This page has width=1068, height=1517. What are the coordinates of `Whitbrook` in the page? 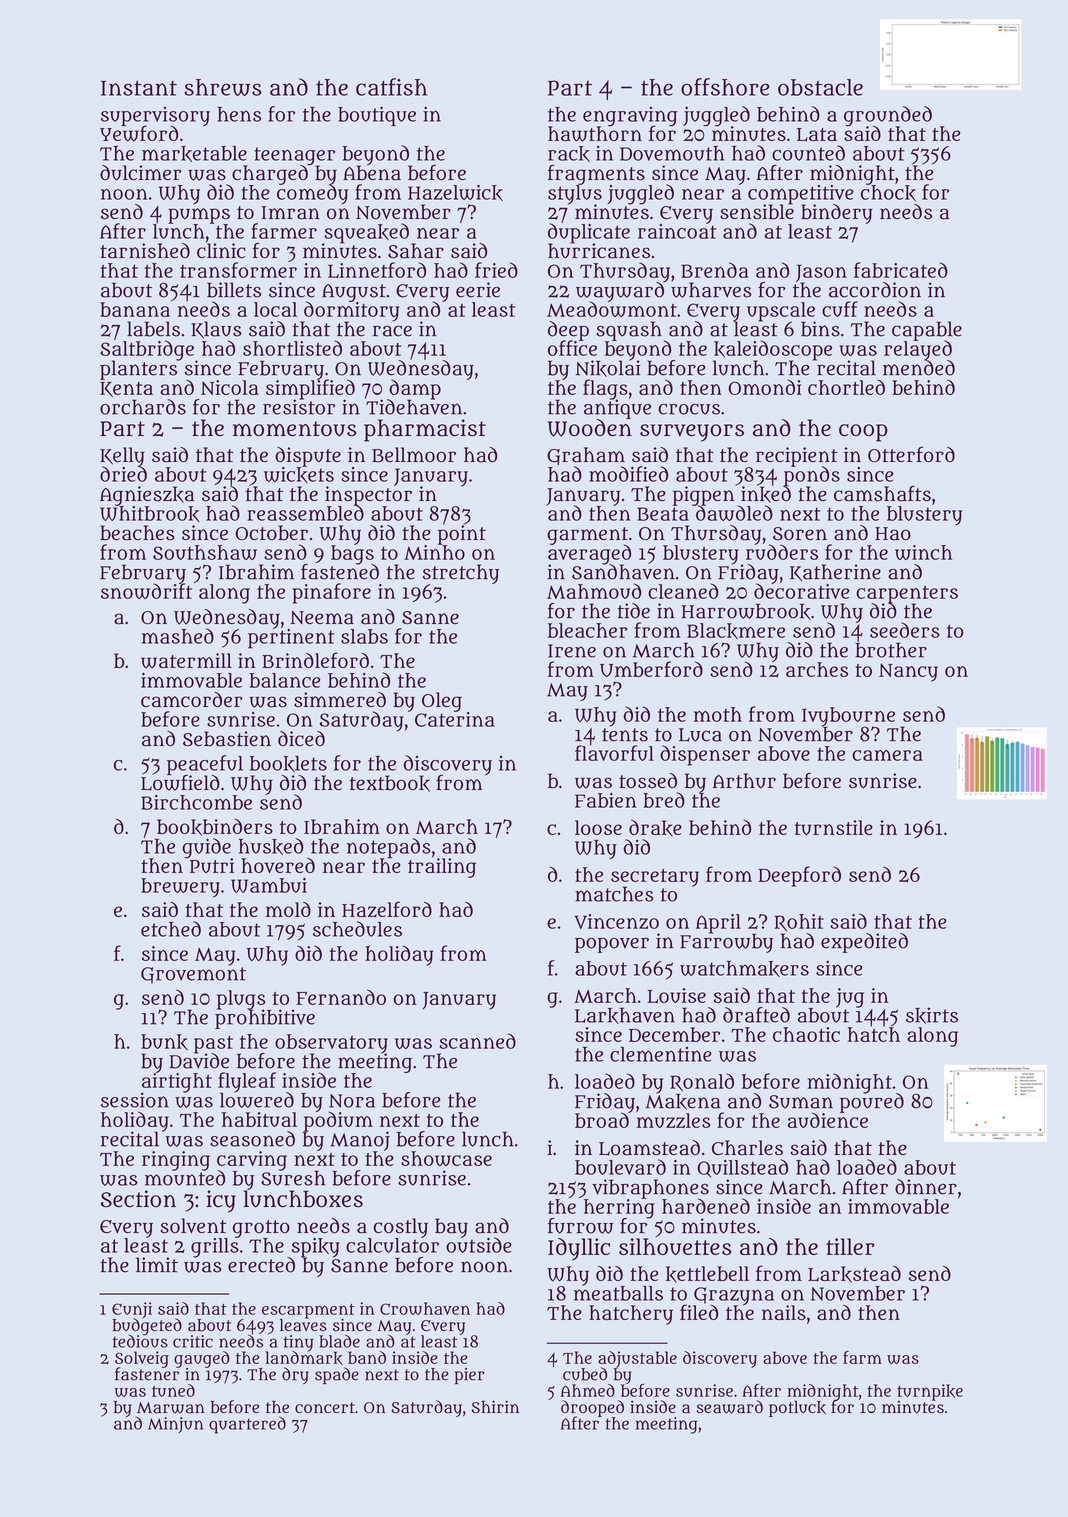 It's located at (150, 514).
